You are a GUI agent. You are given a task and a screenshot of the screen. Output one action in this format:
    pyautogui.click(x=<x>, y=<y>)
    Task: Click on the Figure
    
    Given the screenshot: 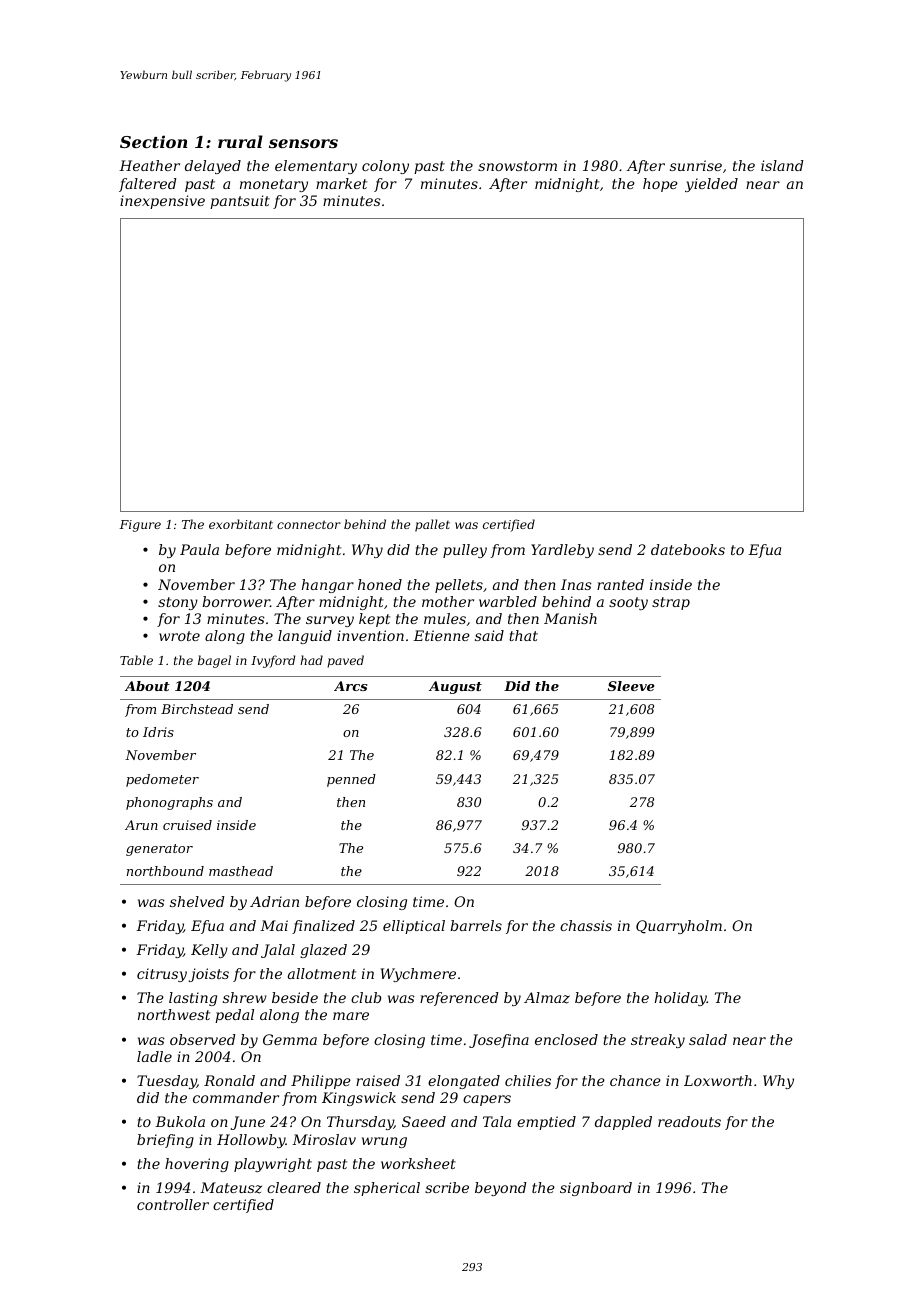 What is the action you would take?
    pyautogui.click(x=140, y=526)
